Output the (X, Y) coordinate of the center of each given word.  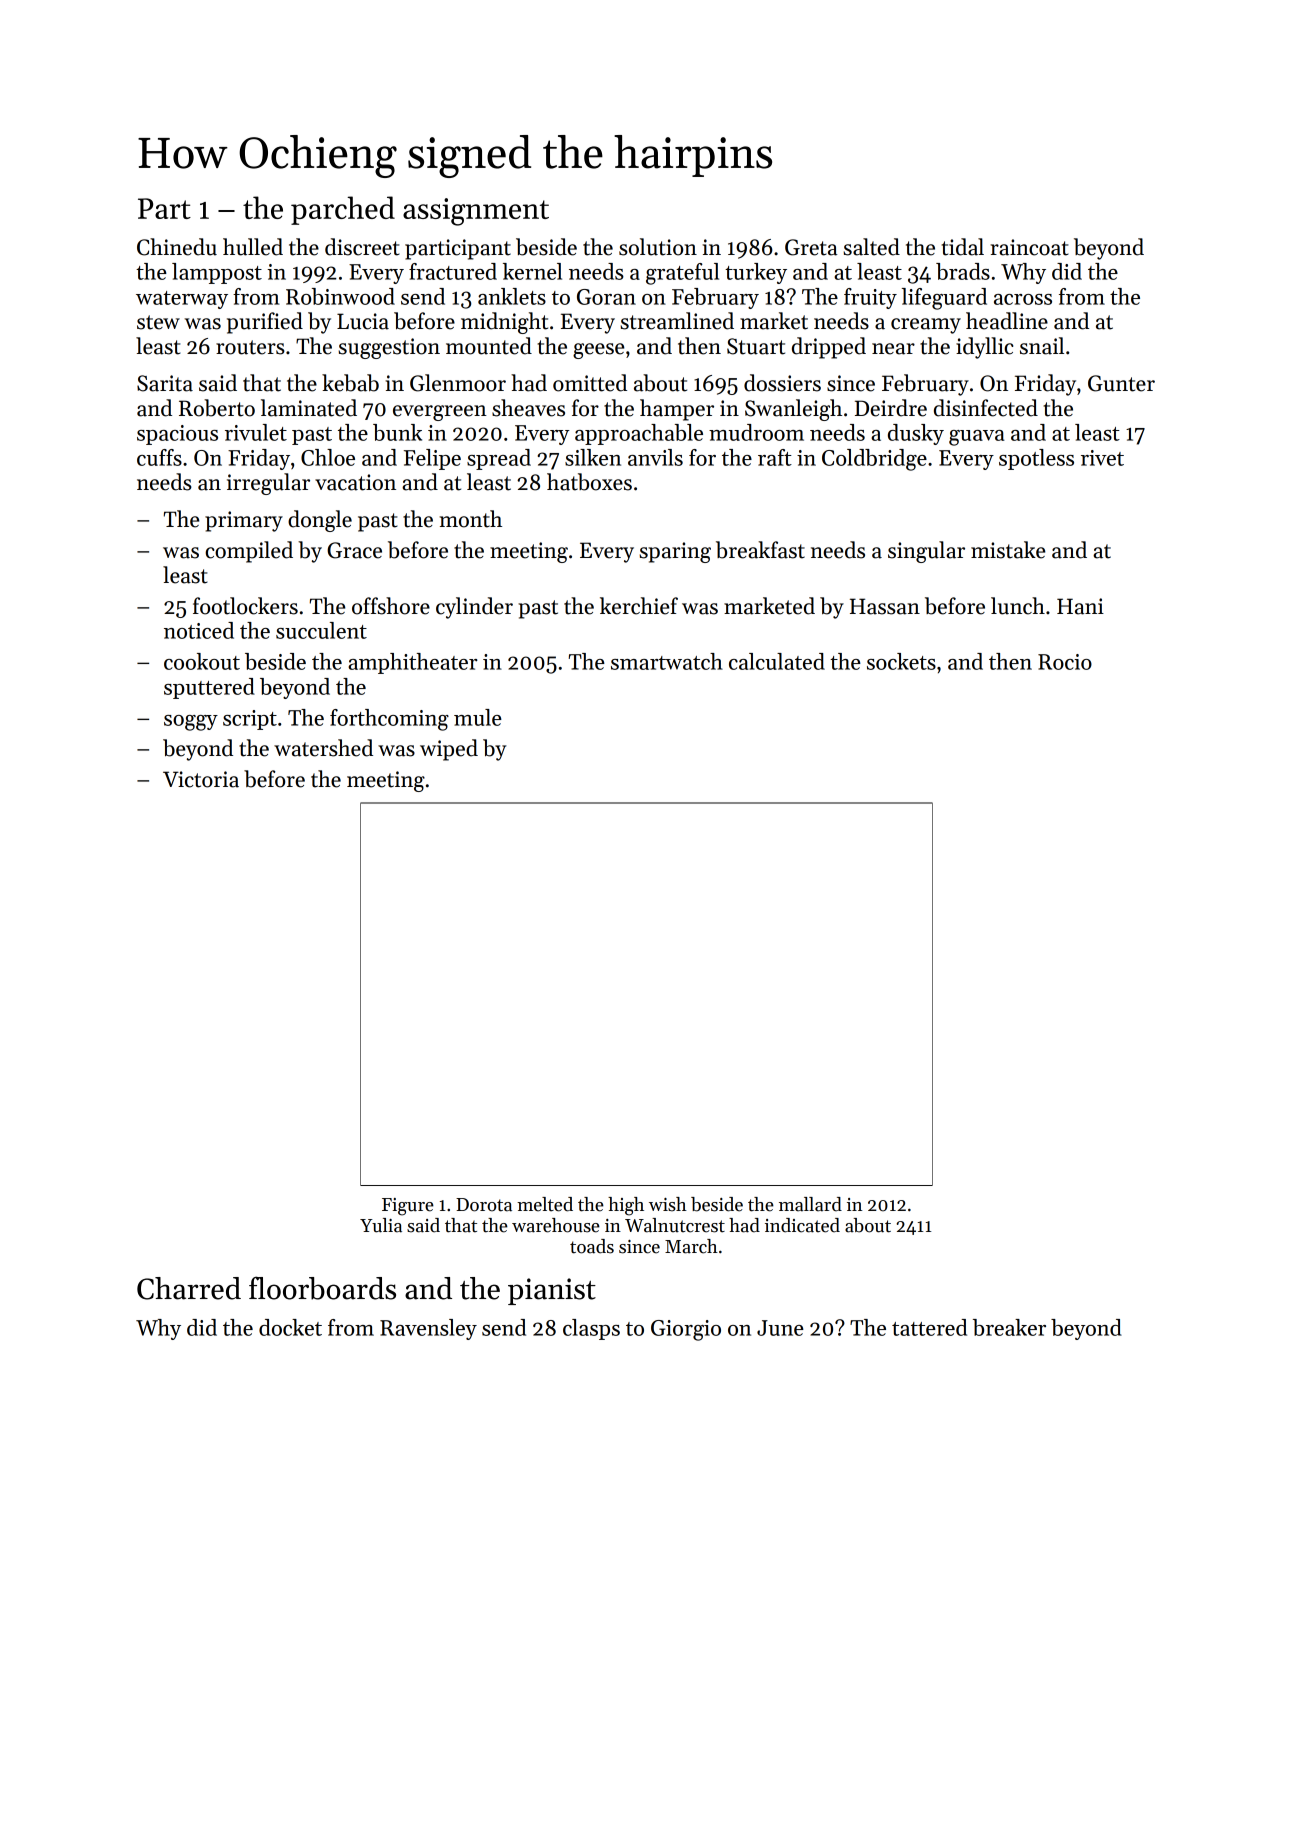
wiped (449, 750)
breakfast (760, 550)
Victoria (201, 779)
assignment (476, 212)
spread (499, 459)
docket (290, 1327)
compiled (249, 552)
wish (668, 1204)
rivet (1102, 458)
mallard (810, 1204)
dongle (320, 521)
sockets (901, 661)
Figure (408, 1207)
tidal (963, 247)
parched (343, 210)
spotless (1036, 459)
